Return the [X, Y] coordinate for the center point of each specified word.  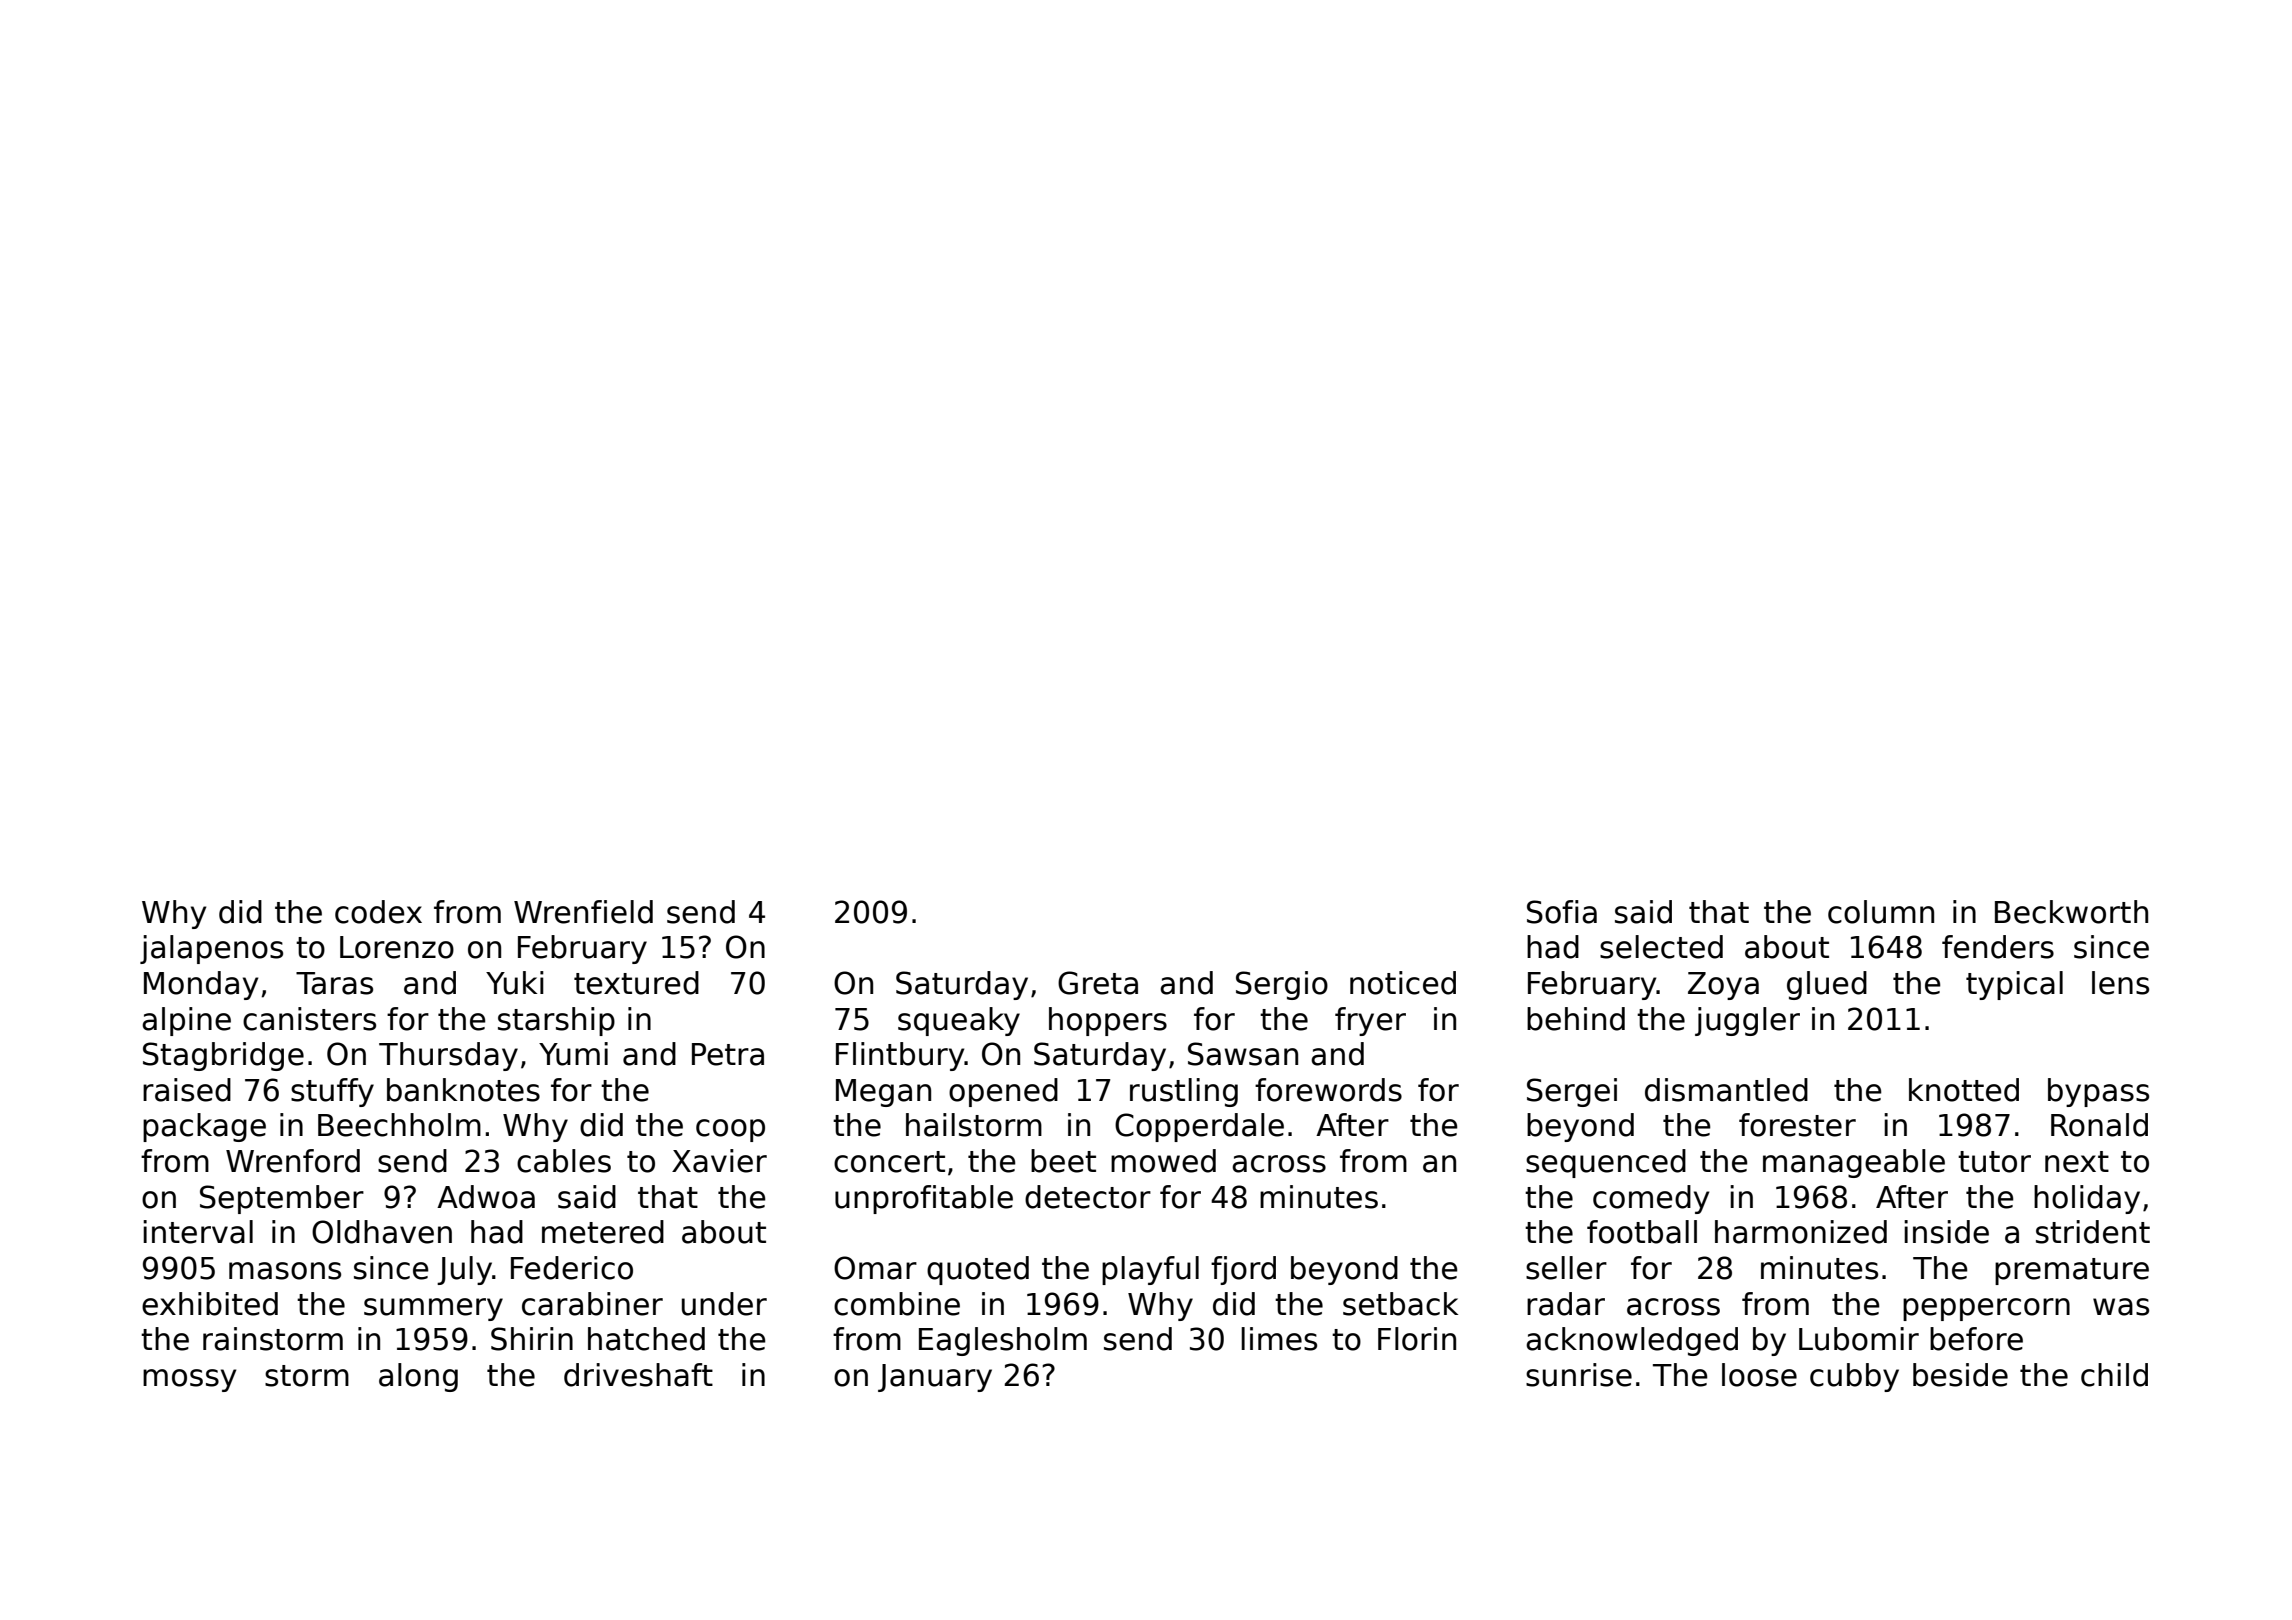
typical [2014, 985]
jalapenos [211, 949]
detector [1088, 1197]
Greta [1098, 983]
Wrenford [293, 1161]
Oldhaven [382, 1232]
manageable [1854, 1163]
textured [636, 983]
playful [1150, 1270]
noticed [1403, 983]
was [2121, 1307]
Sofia [1562, 912]
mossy [189, 1380]
